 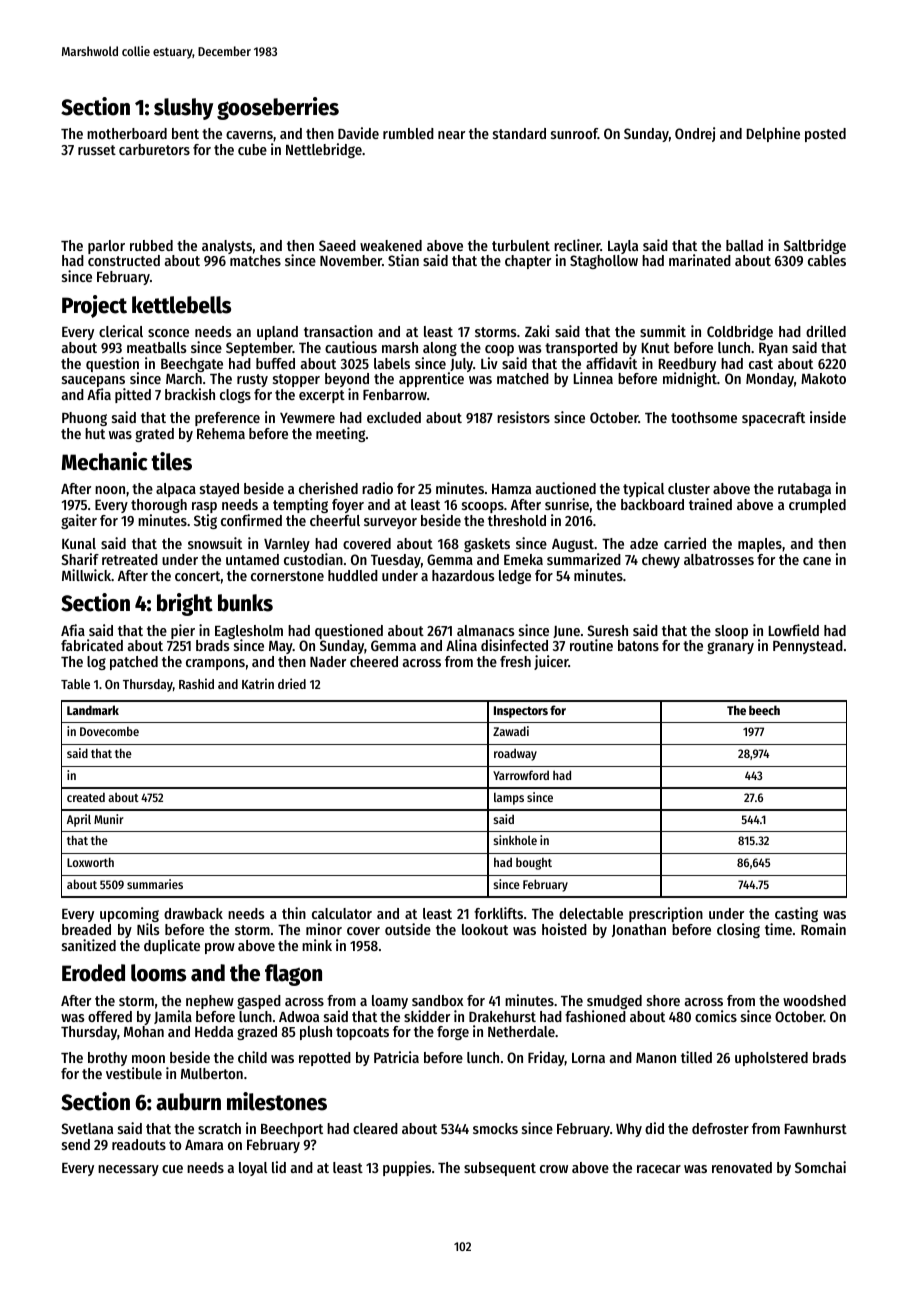 I want to click on Saltbridge, so click(x=815, y=246).
